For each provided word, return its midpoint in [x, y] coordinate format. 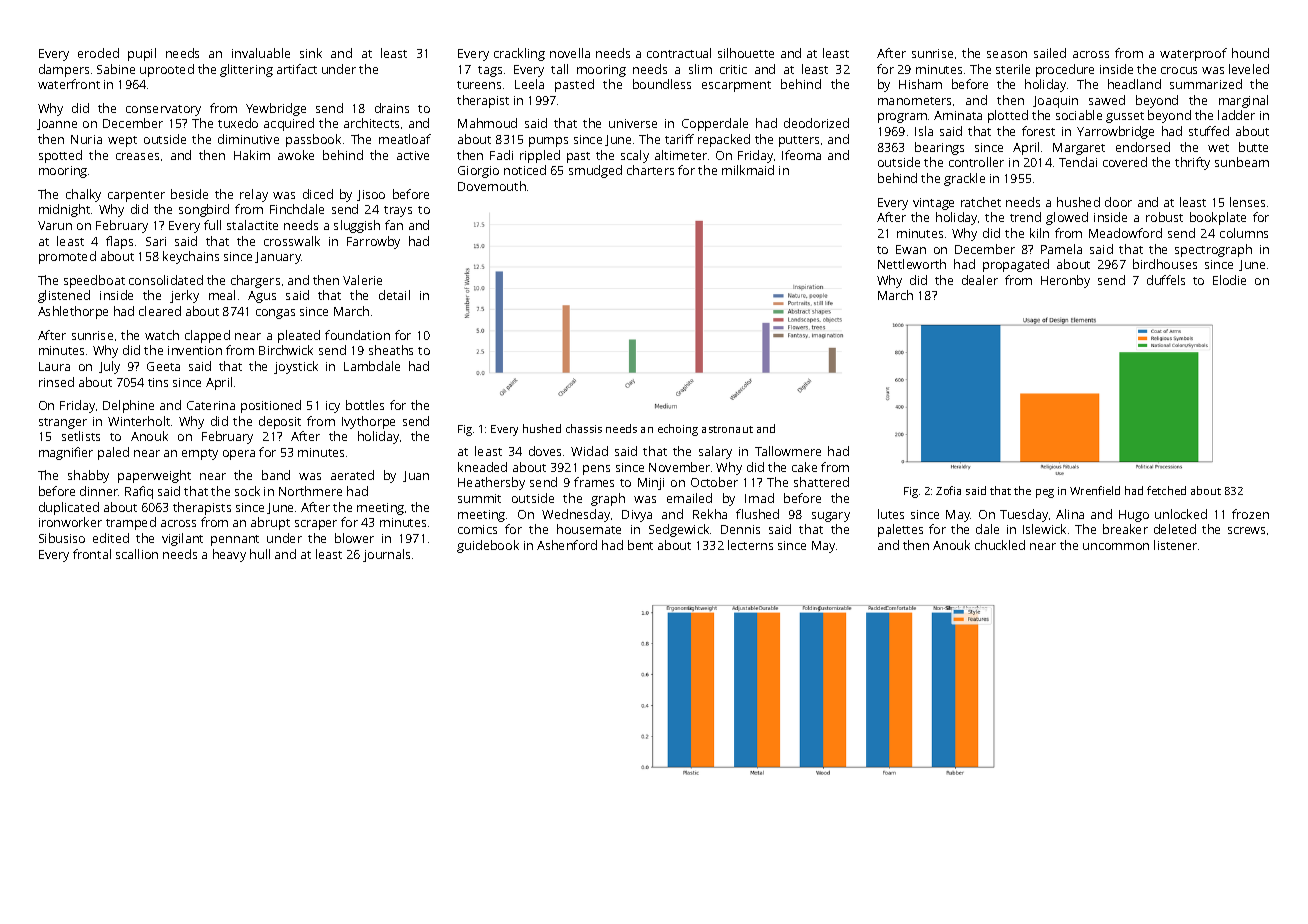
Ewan [911, 249]
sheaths [391, 350]
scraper [316, 525]
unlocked [1181, 514]
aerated [352, 475]
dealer [980, 280]
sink [311, 53]
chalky [83, 195]
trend [1025, 217]
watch [162, 335]
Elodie [1229, 280]
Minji [651, 484]
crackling [519, 54]
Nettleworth [912, 264]
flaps [119, 242]
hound [1250, 53]
